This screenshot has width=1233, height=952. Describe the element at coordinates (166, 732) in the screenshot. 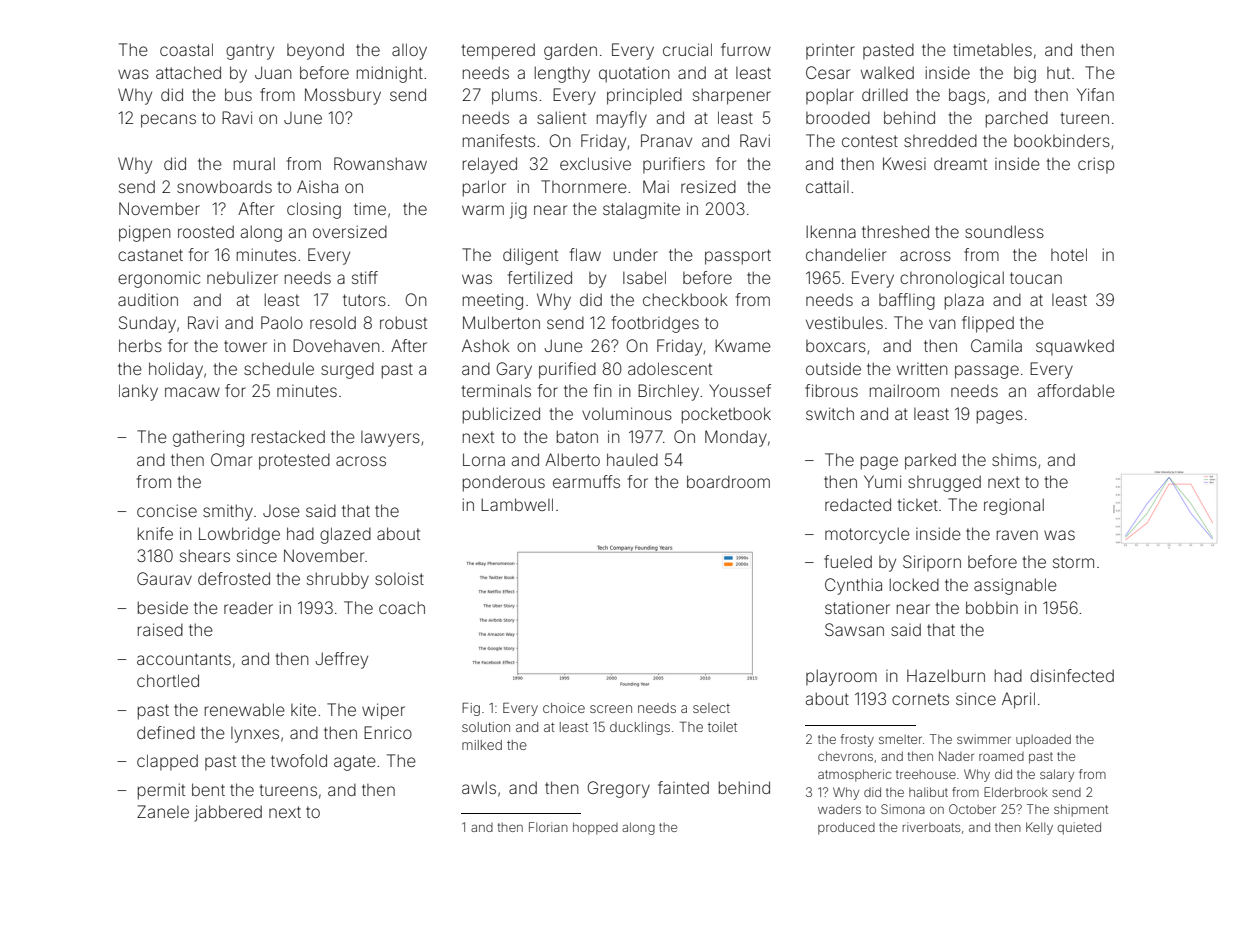

I see `defined` at that location.
